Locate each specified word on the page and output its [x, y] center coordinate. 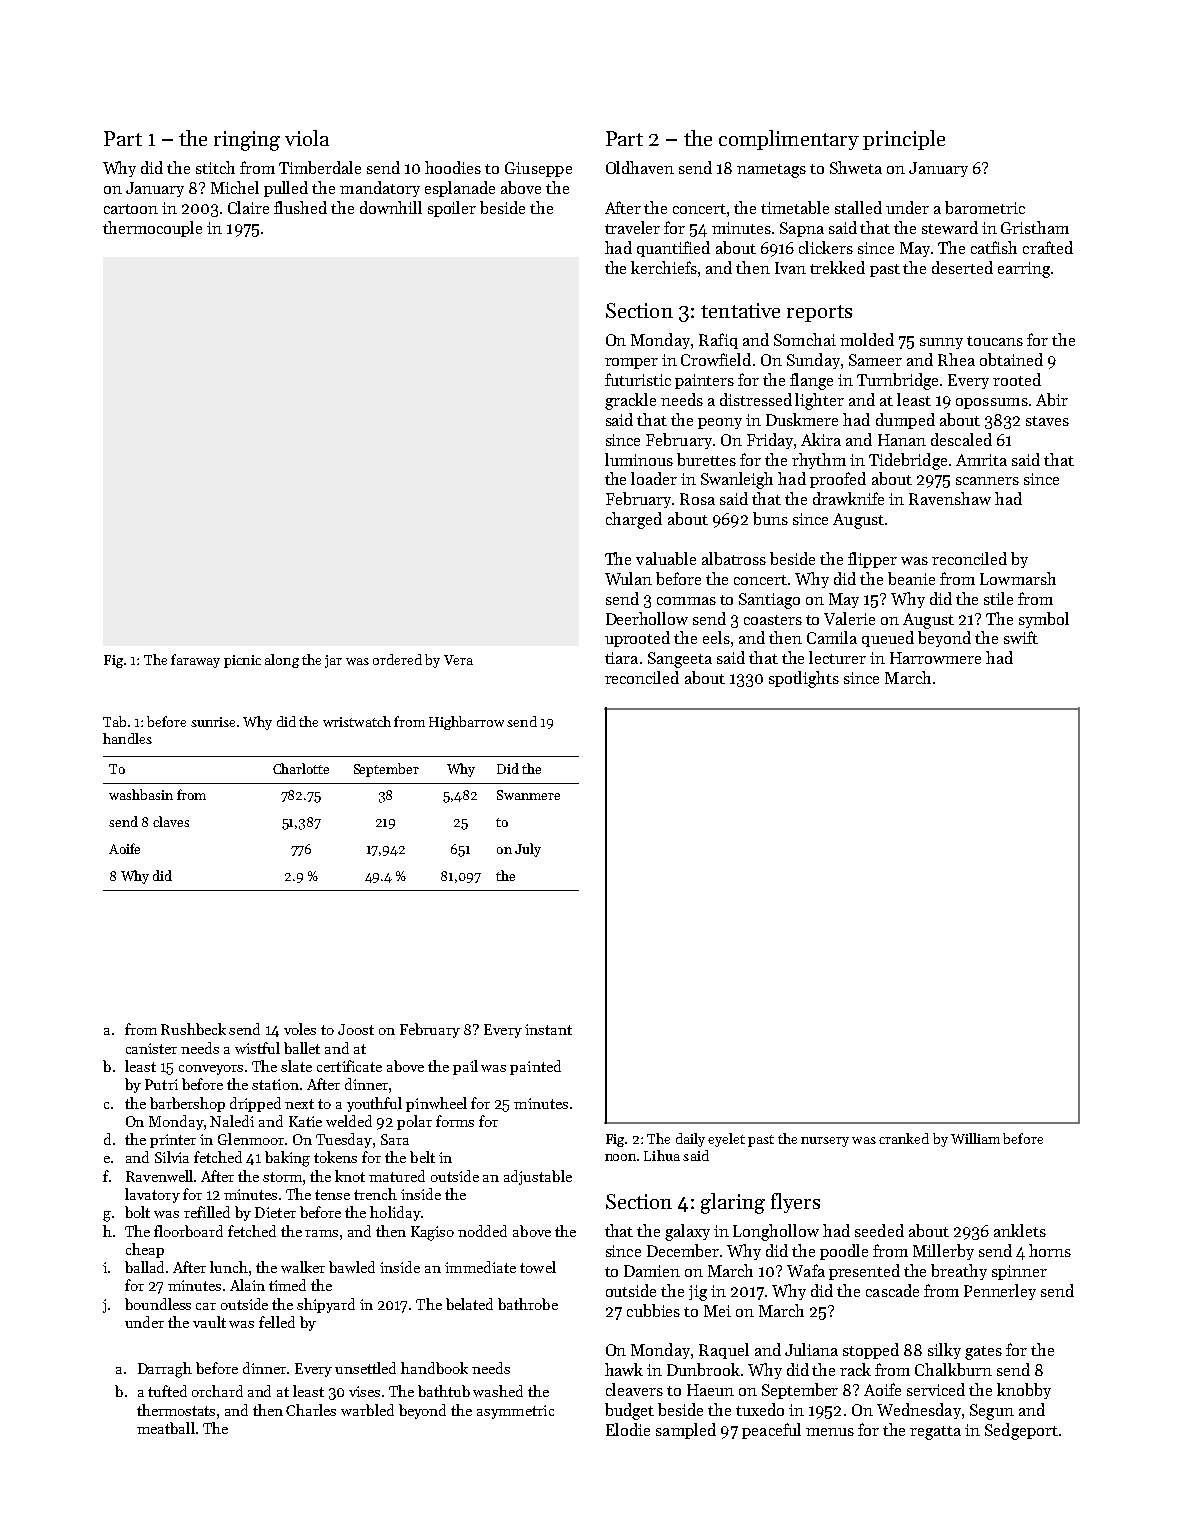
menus [830, 1432]
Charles [311, 1410]
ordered [397, 659]
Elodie [628, 1429]
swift [1021, 637]
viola [307, 138]
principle [904, 140]
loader [654, 478]
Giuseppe [538, 169]
